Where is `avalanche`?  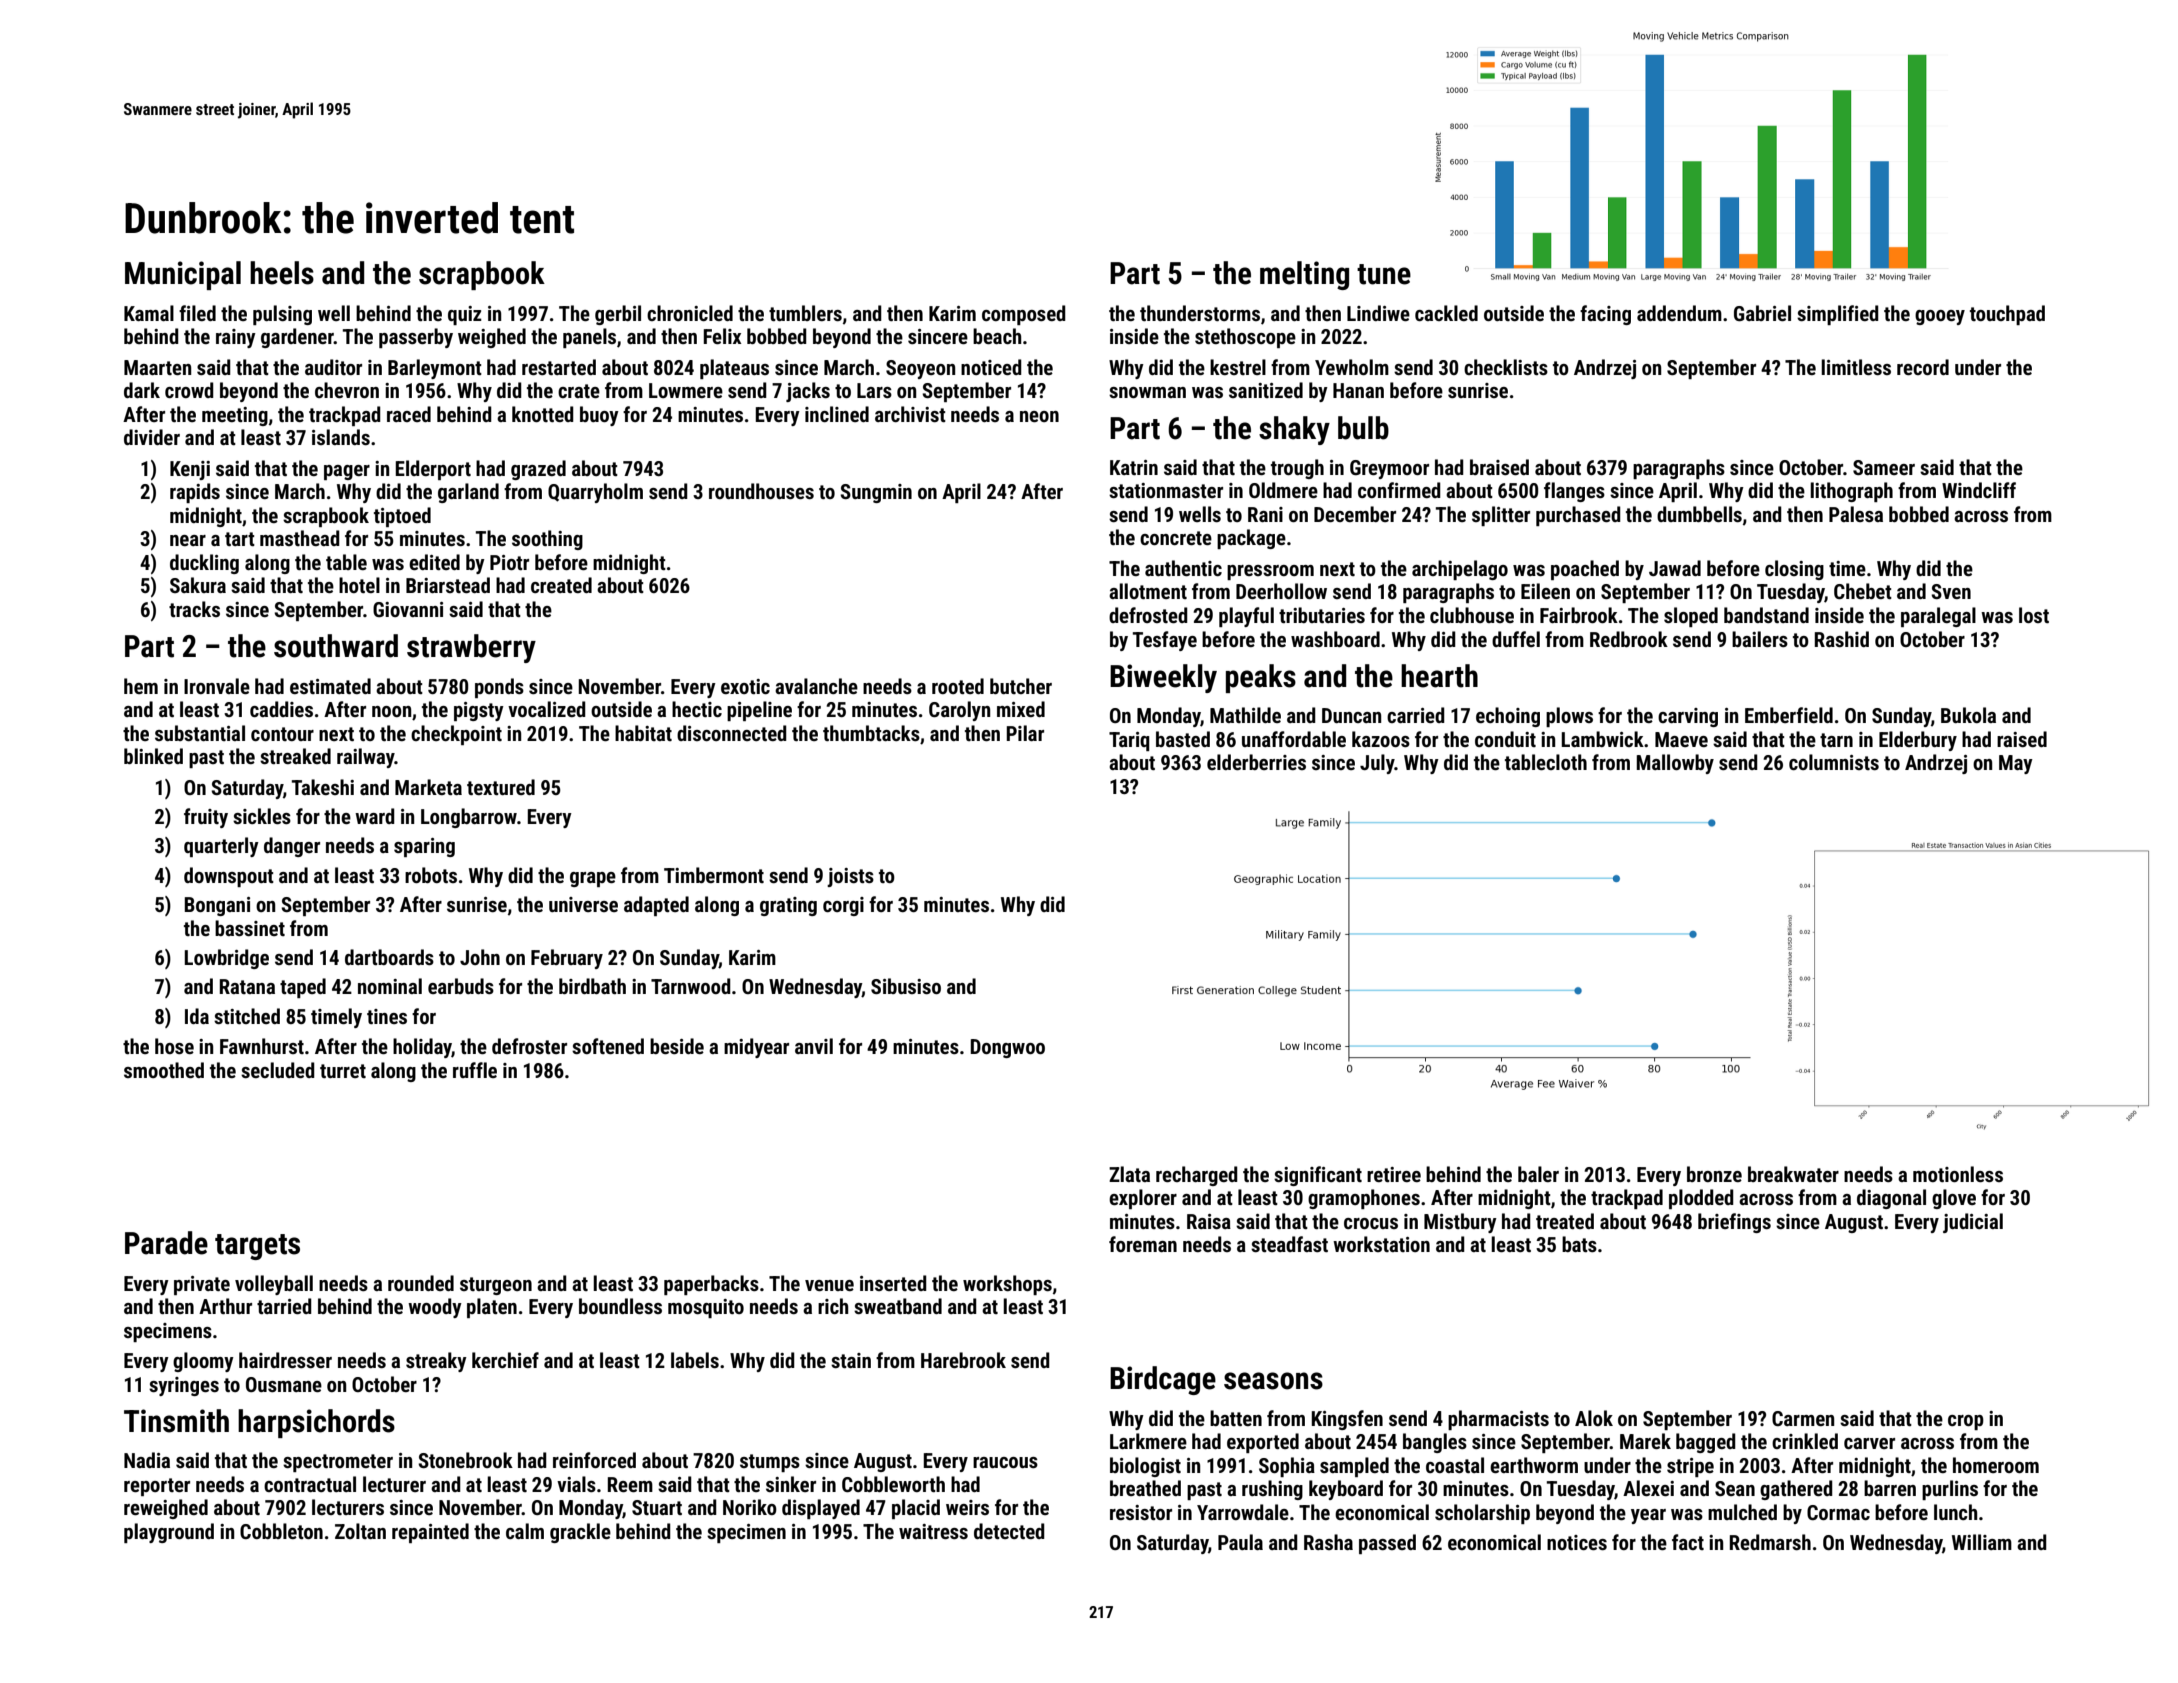 avalanche is located at coordinates (816, 686).
